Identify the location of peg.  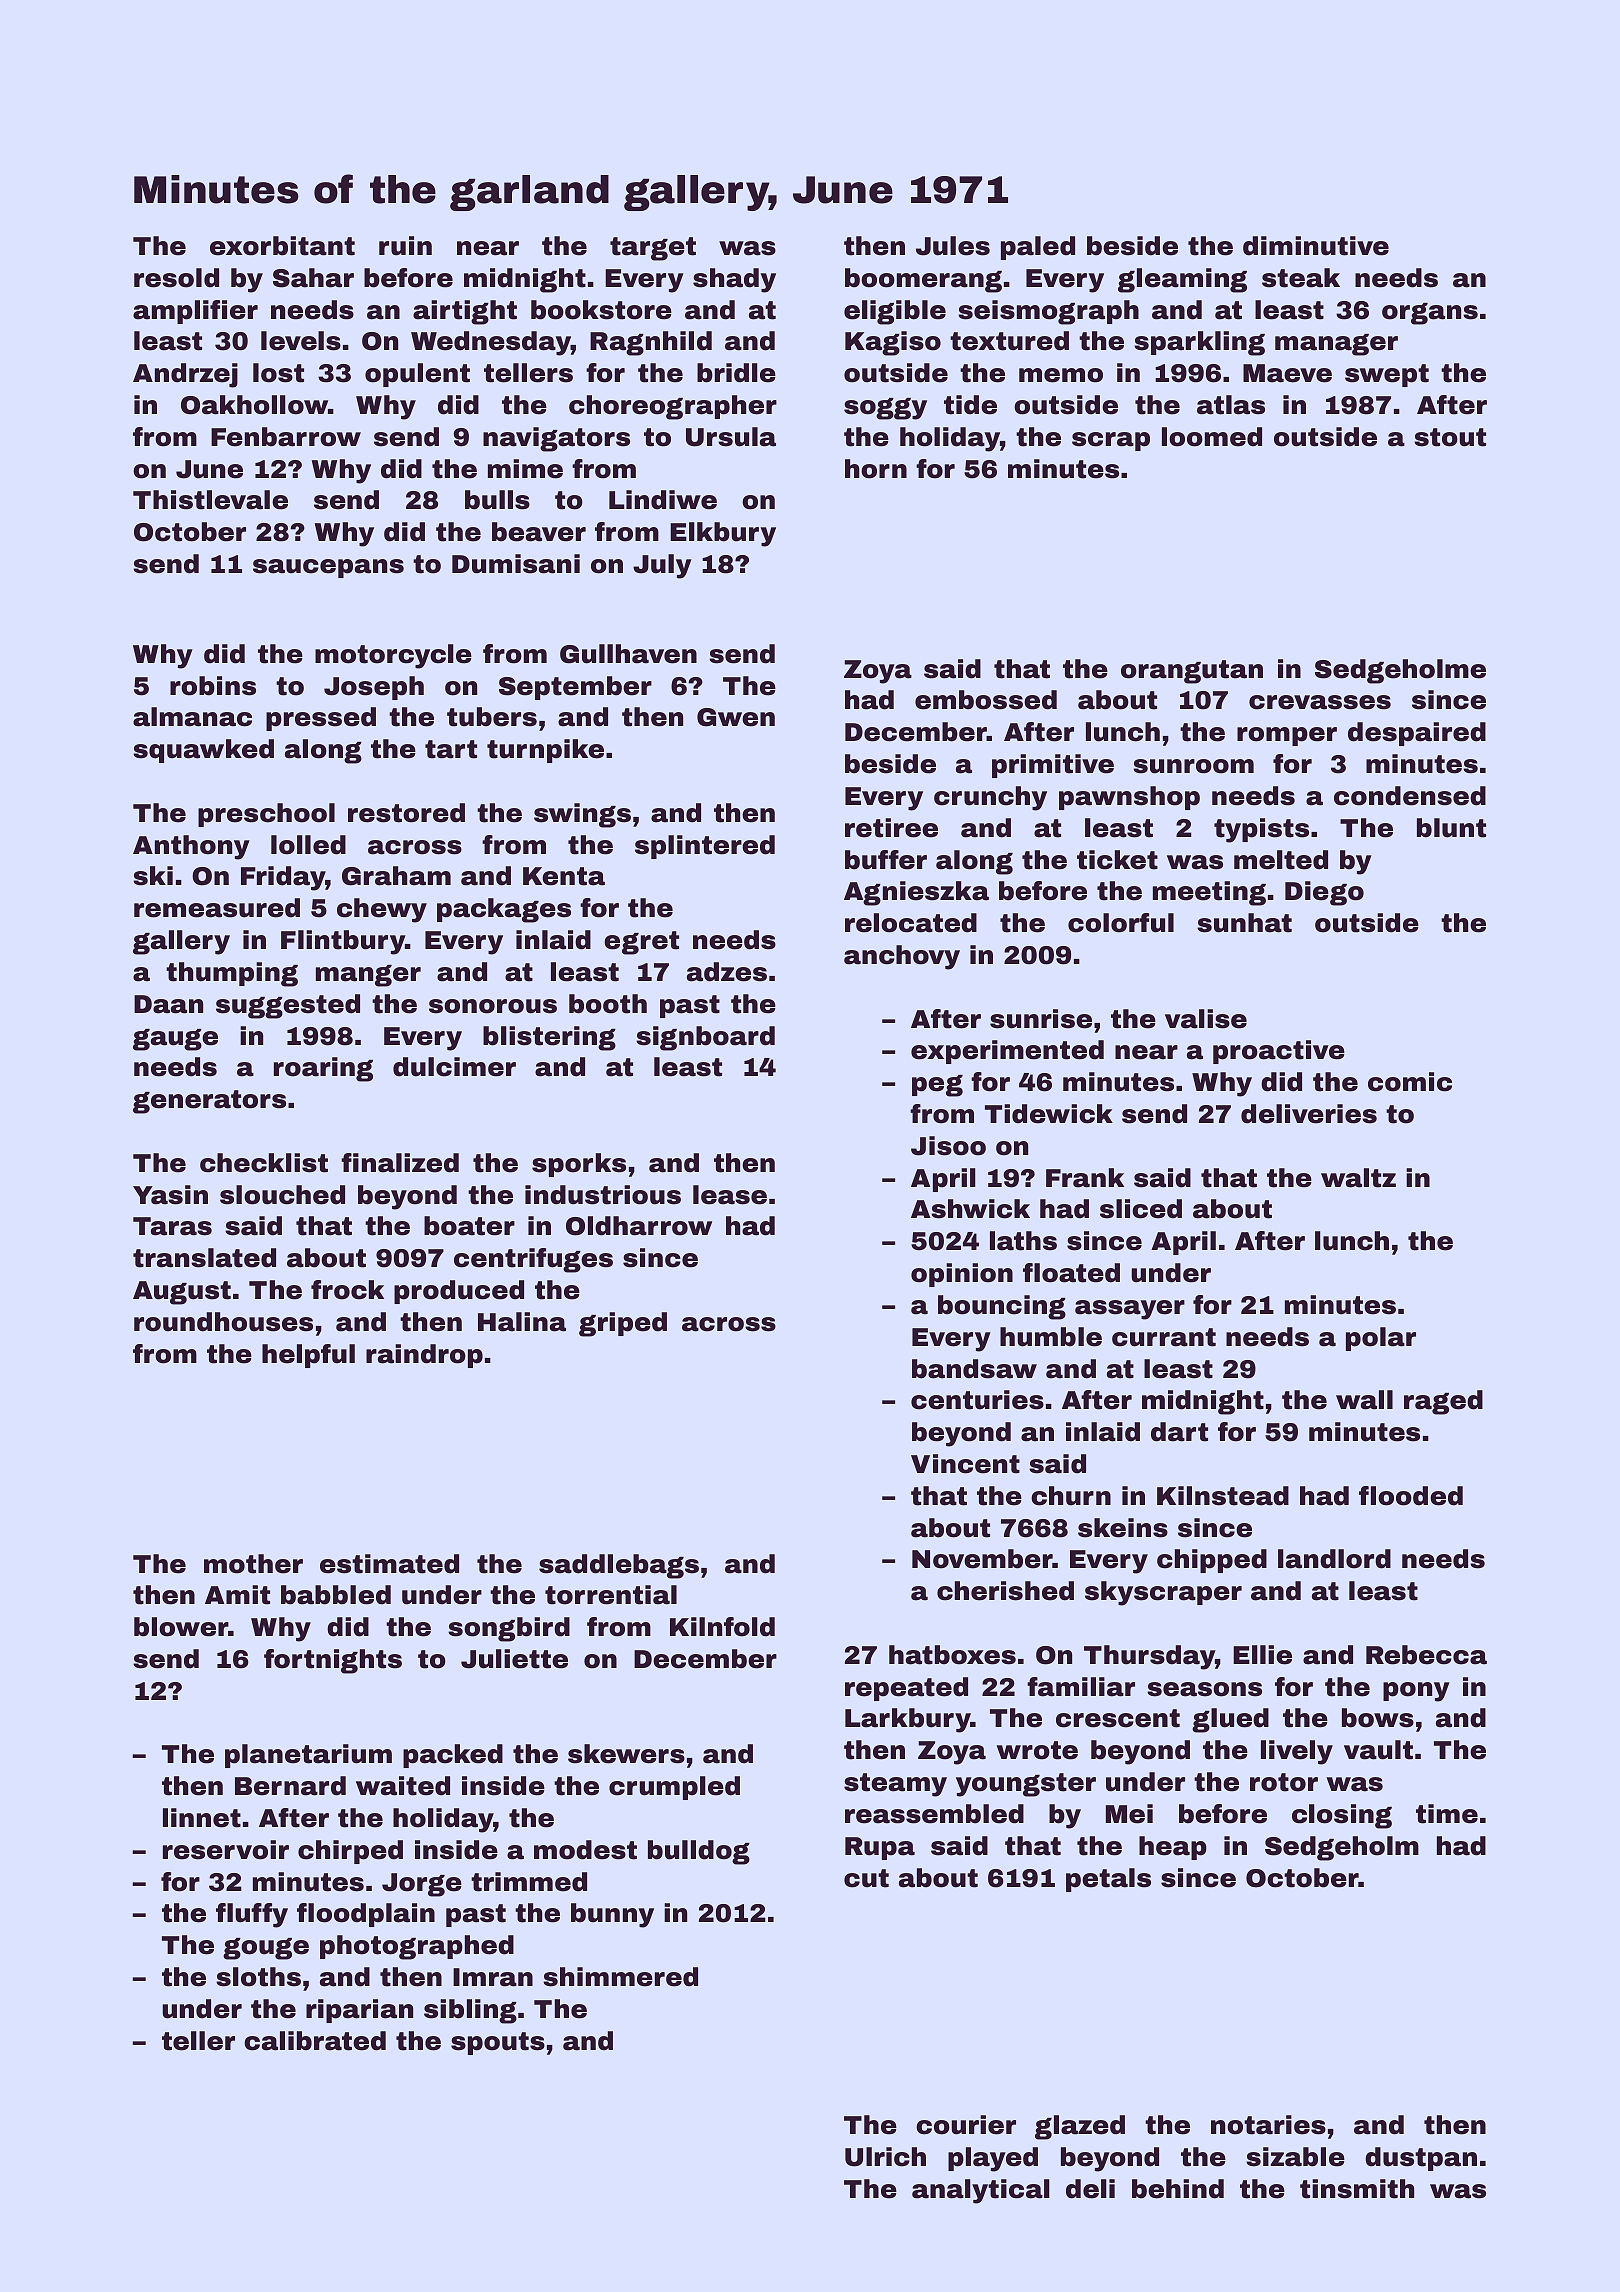
(937, 1086).
